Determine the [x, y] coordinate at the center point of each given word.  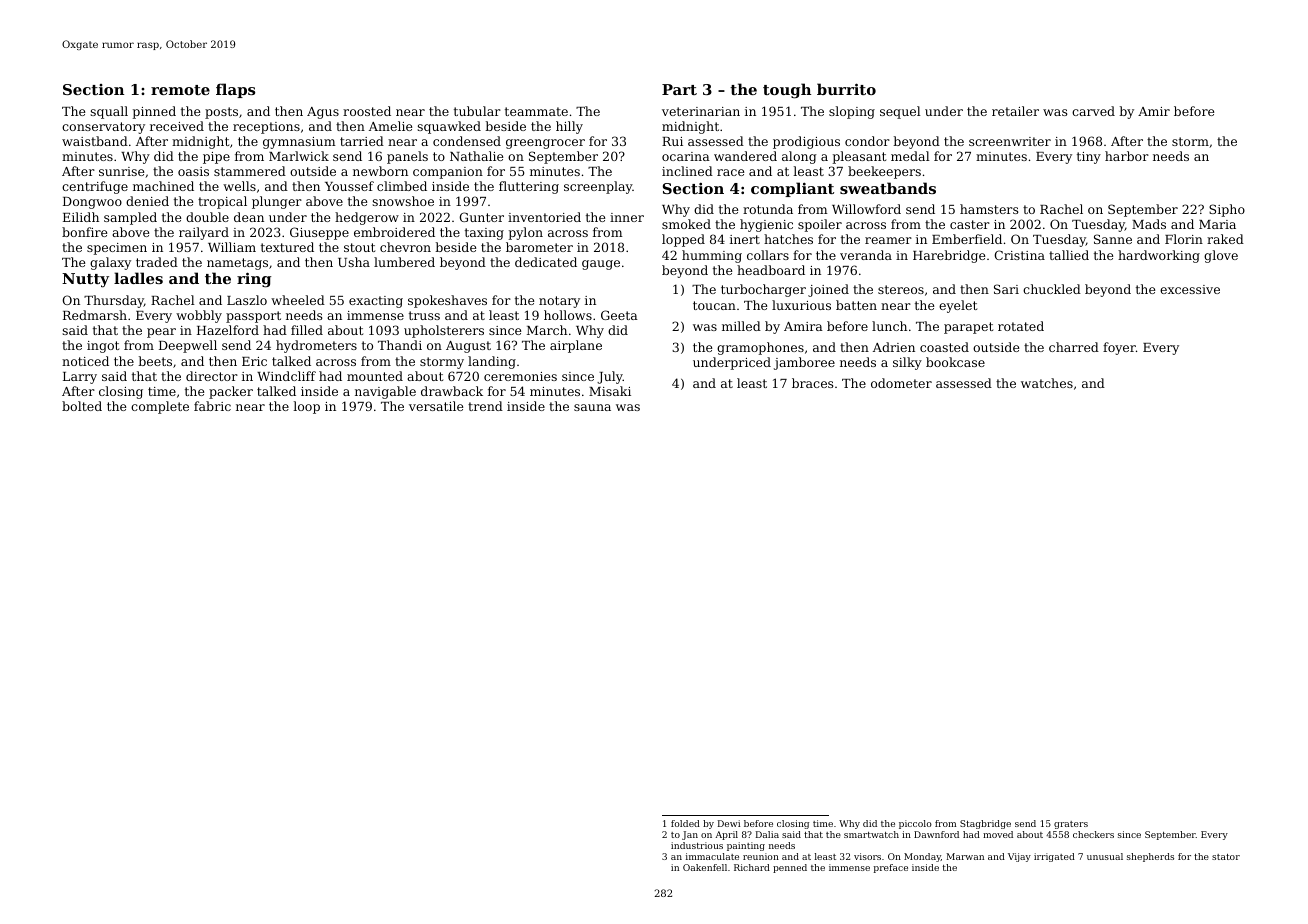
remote [180, 90]
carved [1093, 111]
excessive [1190, 289]
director [212, 376]
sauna [592, 407]
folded [685, 823]
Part [679, 89]
